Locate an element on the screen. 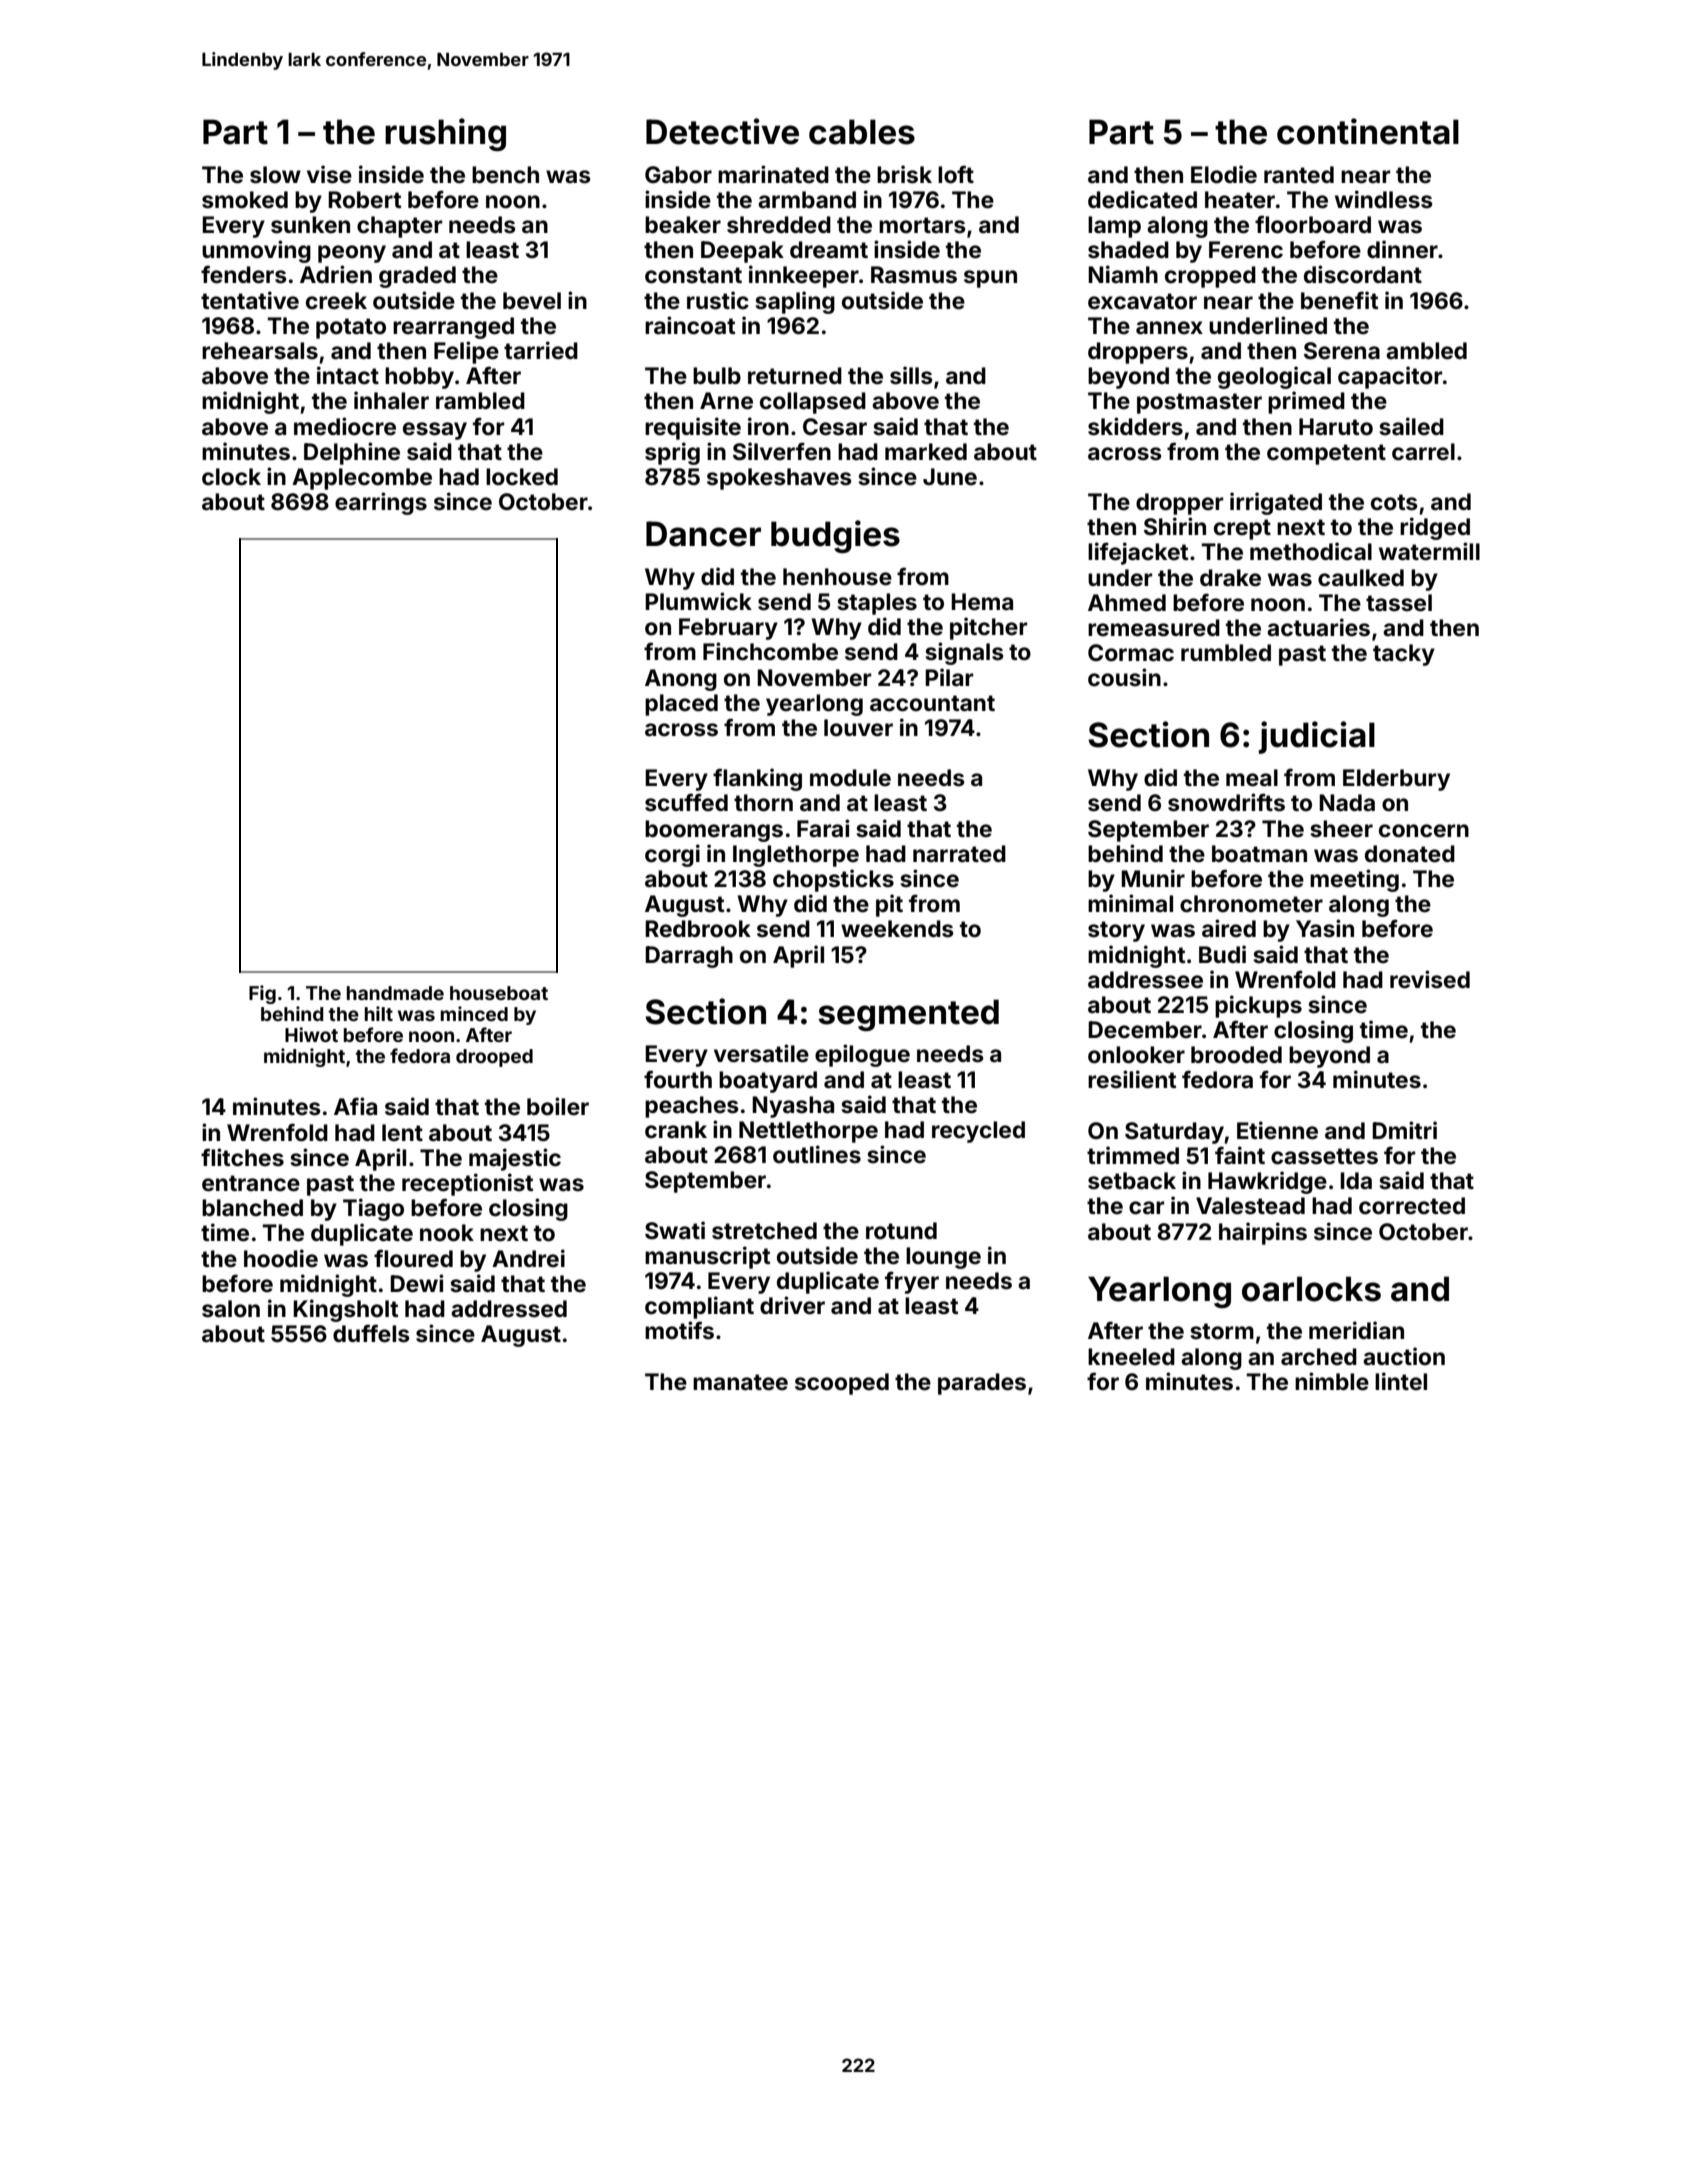  loft is located at coordinates (956, 174).
